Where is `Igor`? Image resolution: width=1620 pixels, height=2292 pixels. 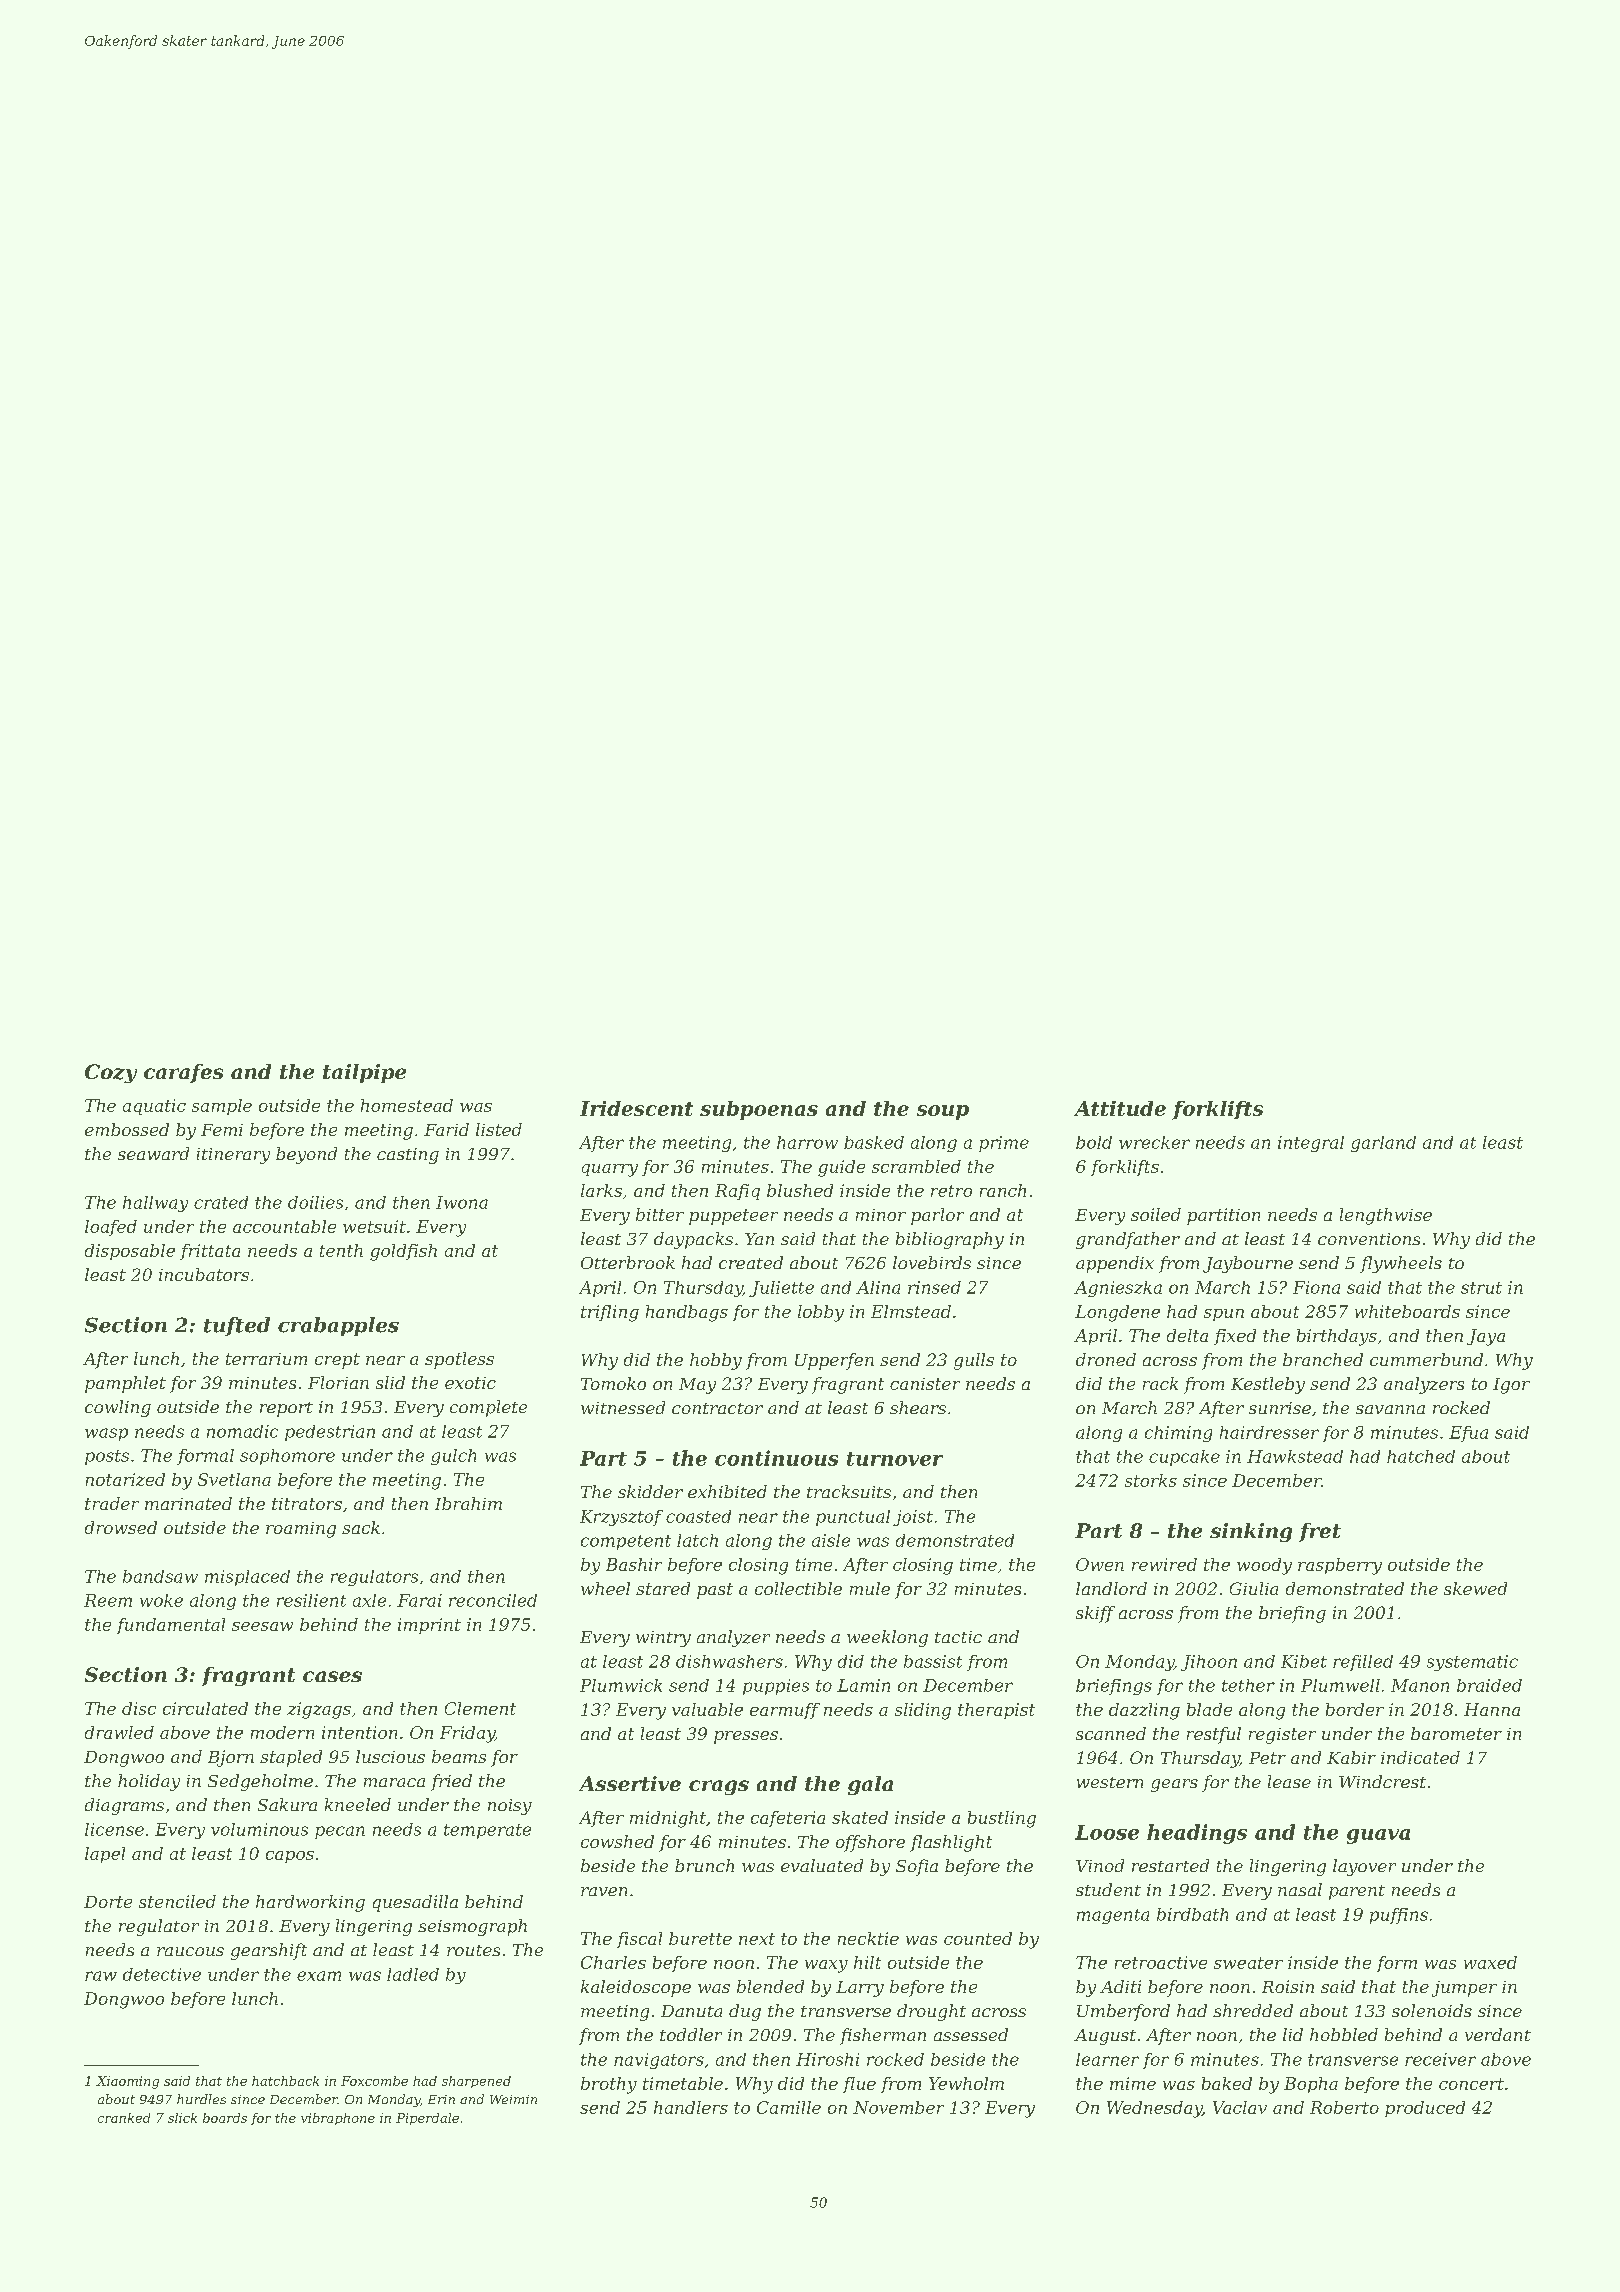
Igor is located at coordinates (1511, 1386).
